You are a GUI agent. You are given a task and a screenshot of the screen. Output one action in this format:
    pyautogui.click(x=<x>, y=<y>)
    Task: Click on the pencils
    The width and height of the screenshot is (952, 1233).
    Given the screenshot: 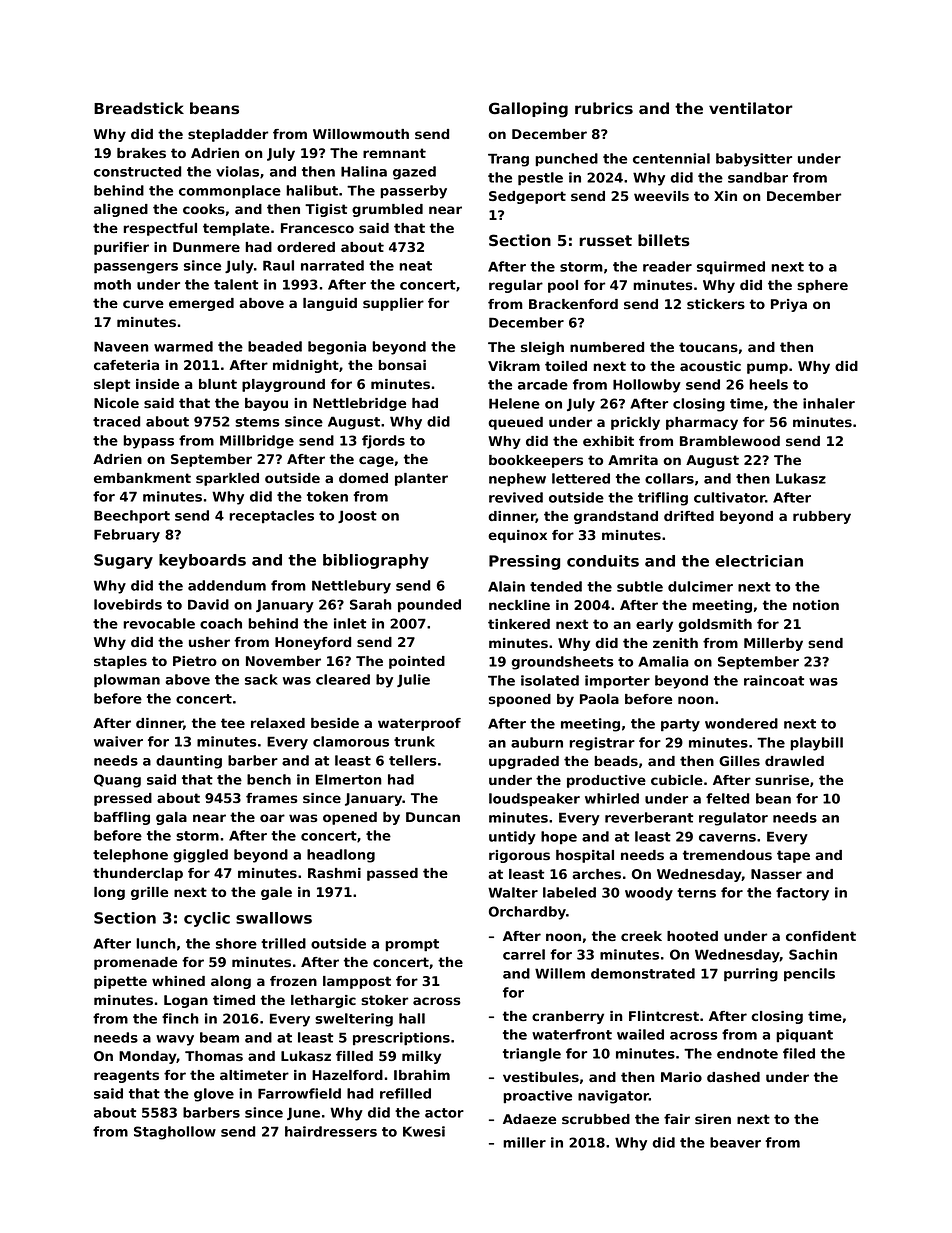 What is the action you would take?
    pyautogui.click(x=809, y=975)
